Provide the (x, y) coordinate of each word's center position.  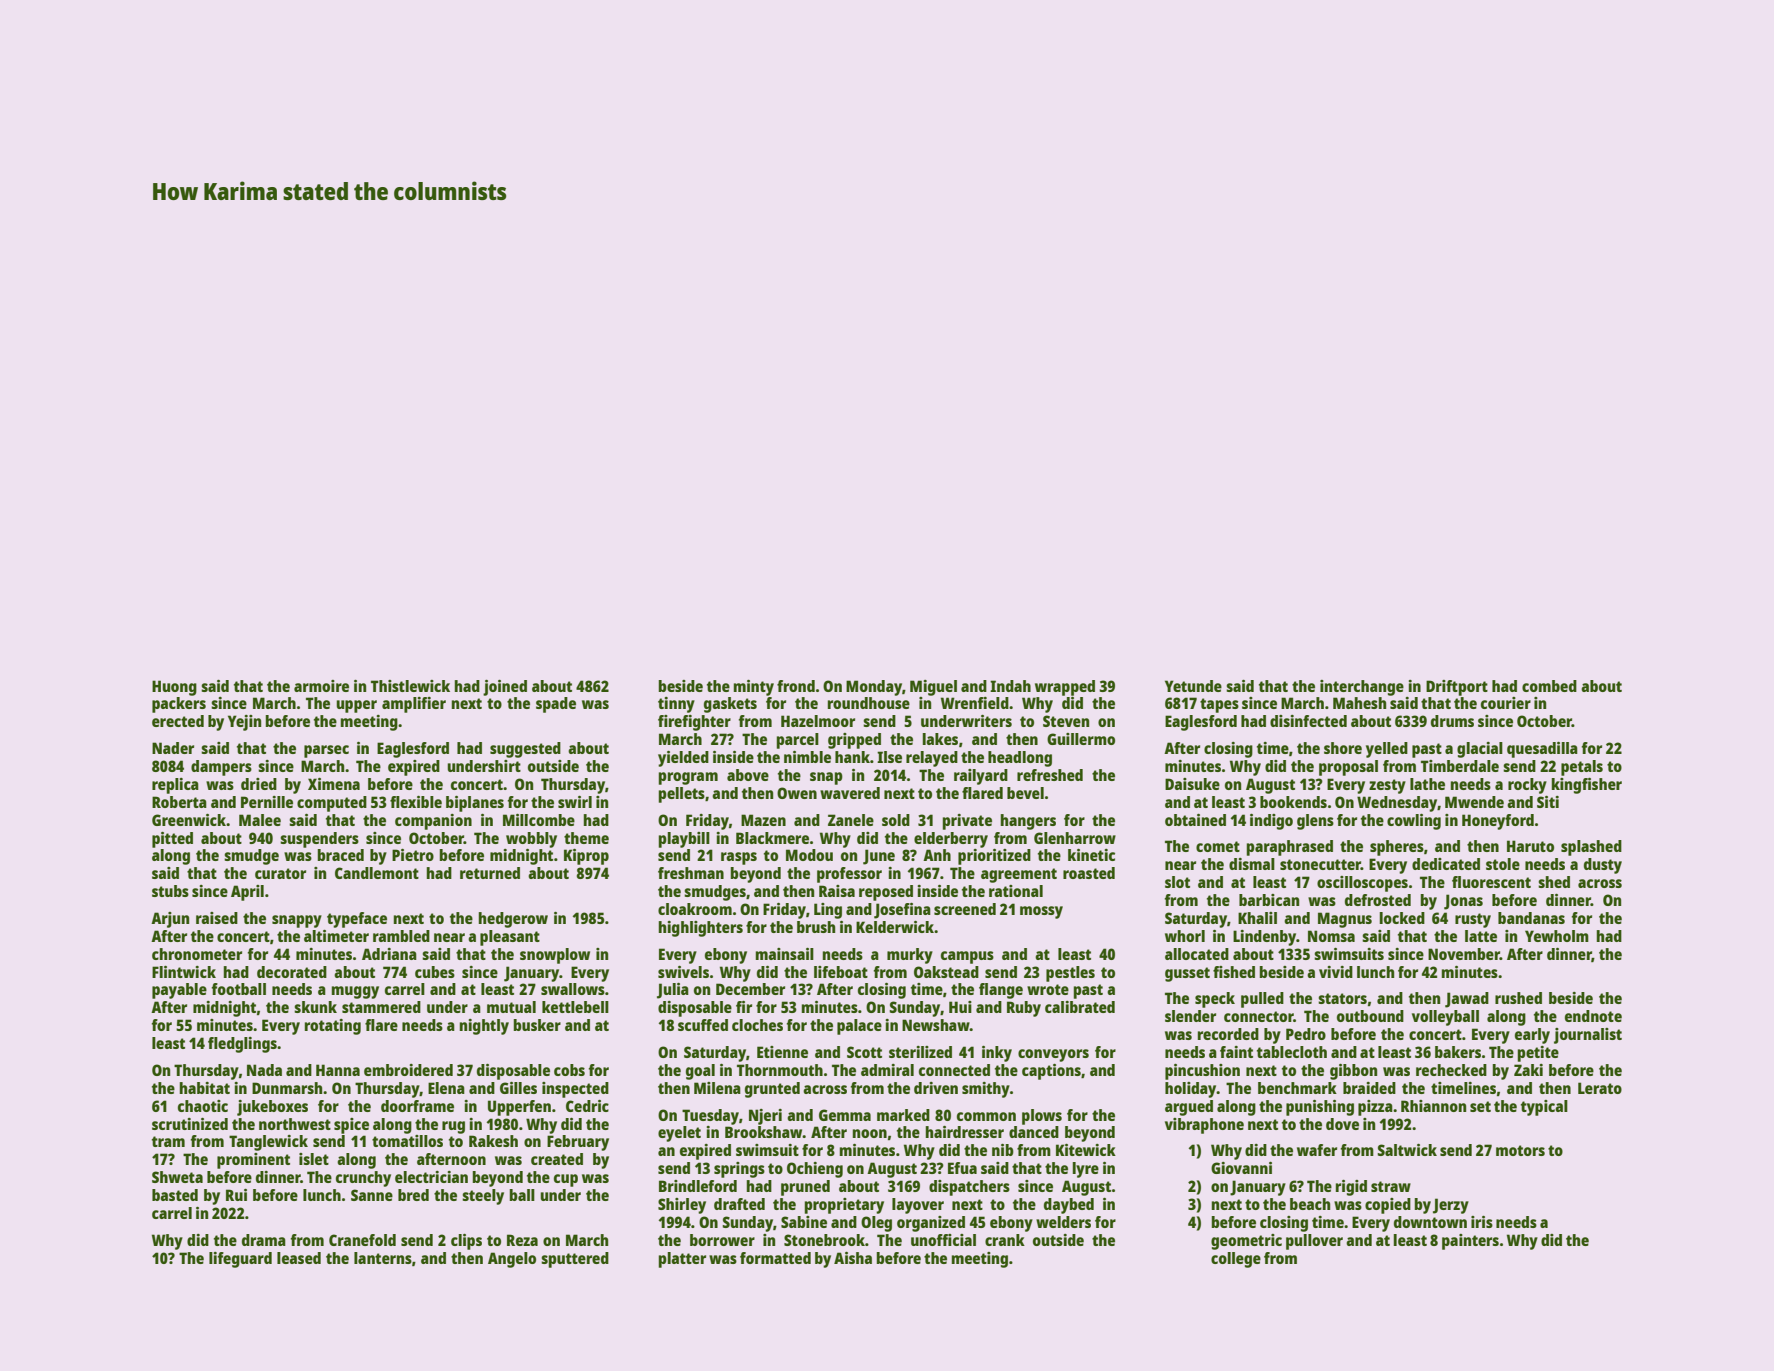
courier (1506, 703)
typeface (357, 920)
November (1464, 954)
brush (816, 927)
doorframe (417, 1106)
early (1532, 1036)
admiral (887, 1070)
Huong (174, 688)
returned (490, 873)
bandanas (1531, 918)
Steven (1066, 721)
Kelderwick (895, 927)
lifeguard (240, 1260)
